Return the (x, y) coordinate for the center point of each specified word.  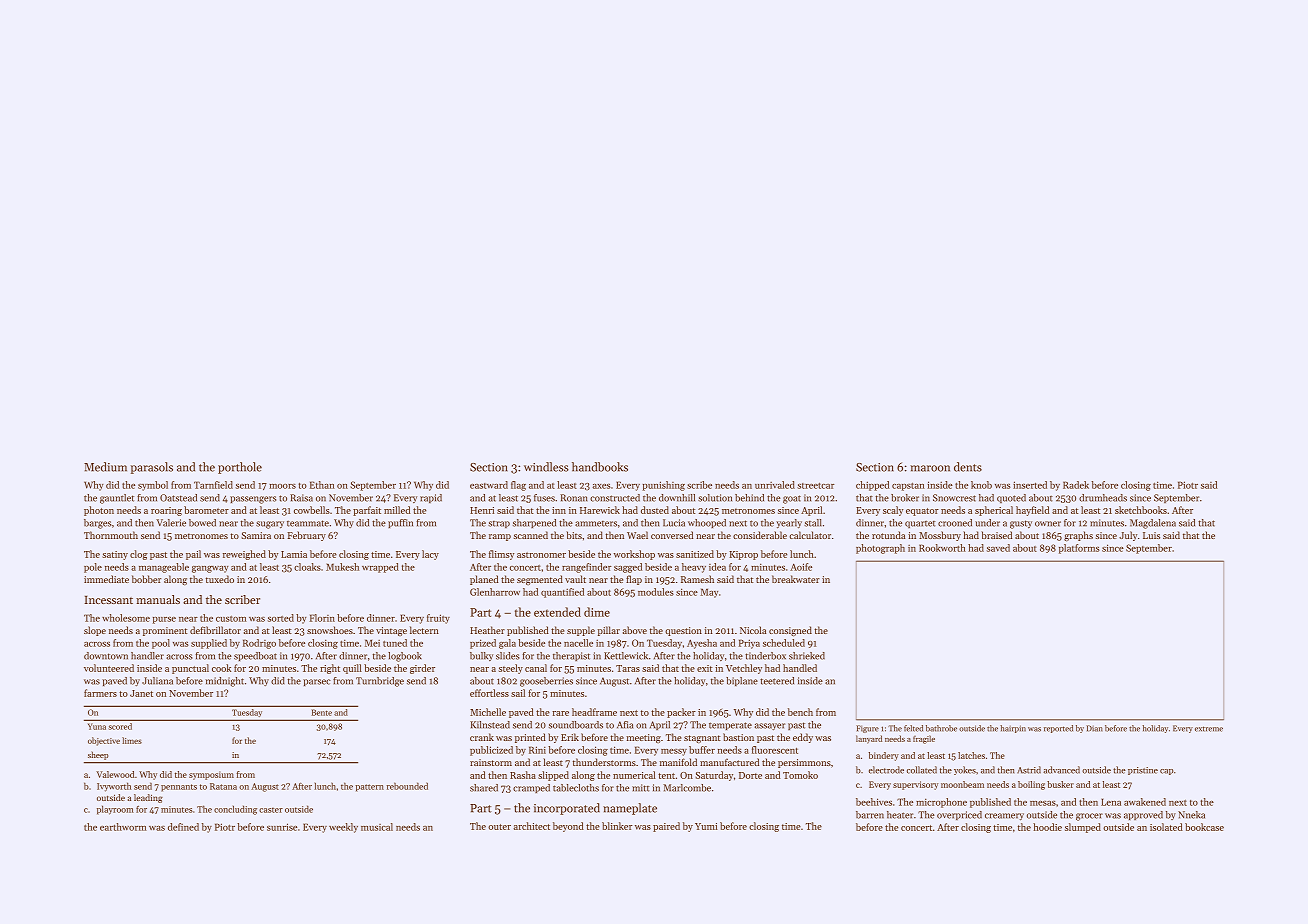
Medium (105, 467)
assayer (770, 726)
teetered (777, 681)
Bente (322, 712)
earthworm (123, 827)
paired (666, 827)
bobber (146, 579)
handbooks (600, 467)
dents (968, 467)
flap (634, 580)
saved (998, 548)
